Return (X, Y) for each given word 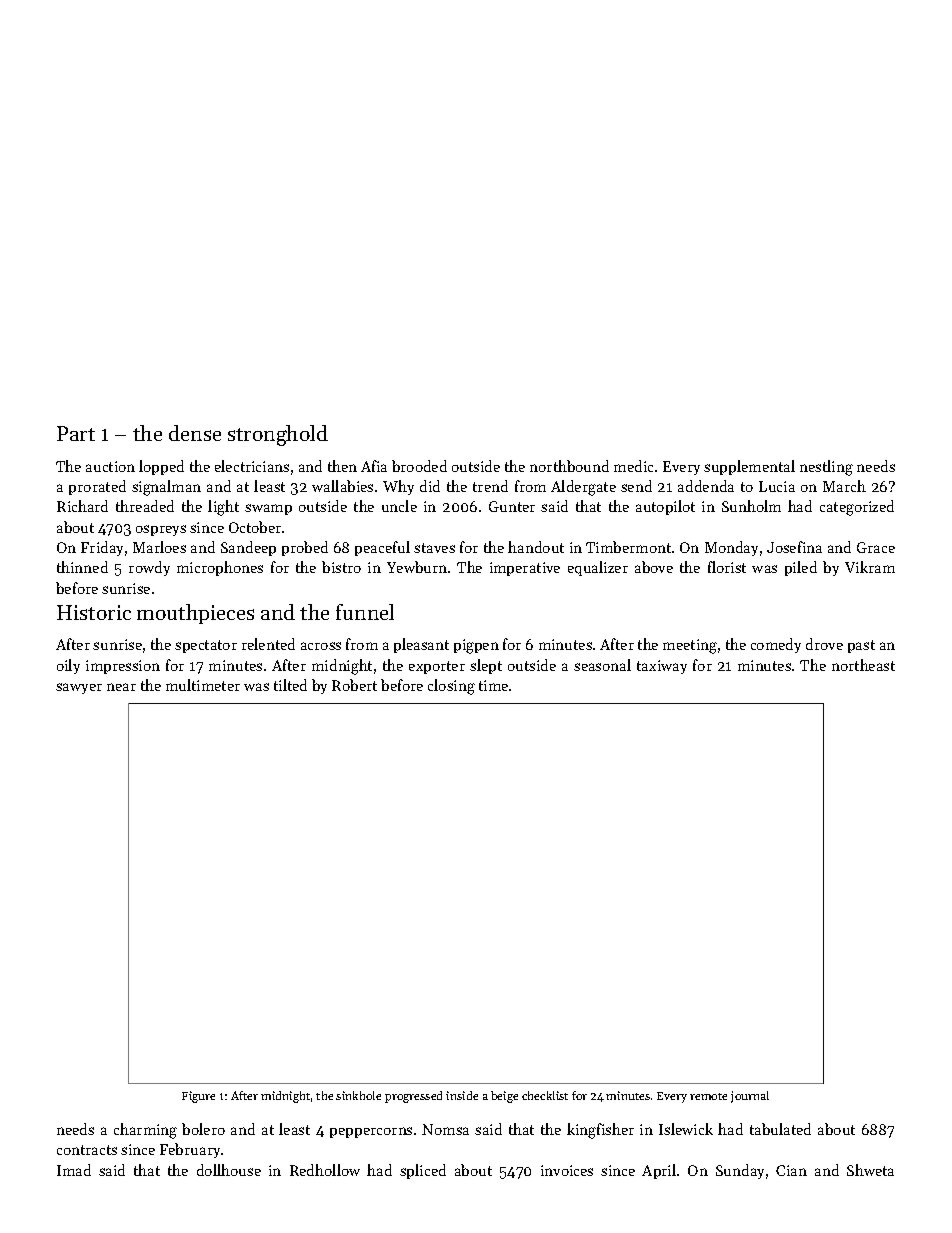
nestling (826, 468)
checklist (545, 1095)
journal (750, 1097)
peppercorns (371, 1132)
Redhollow (325, 1170)
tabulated (780, 1129)
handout (536, 547)
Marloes (159, 547)
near (121, 687)
